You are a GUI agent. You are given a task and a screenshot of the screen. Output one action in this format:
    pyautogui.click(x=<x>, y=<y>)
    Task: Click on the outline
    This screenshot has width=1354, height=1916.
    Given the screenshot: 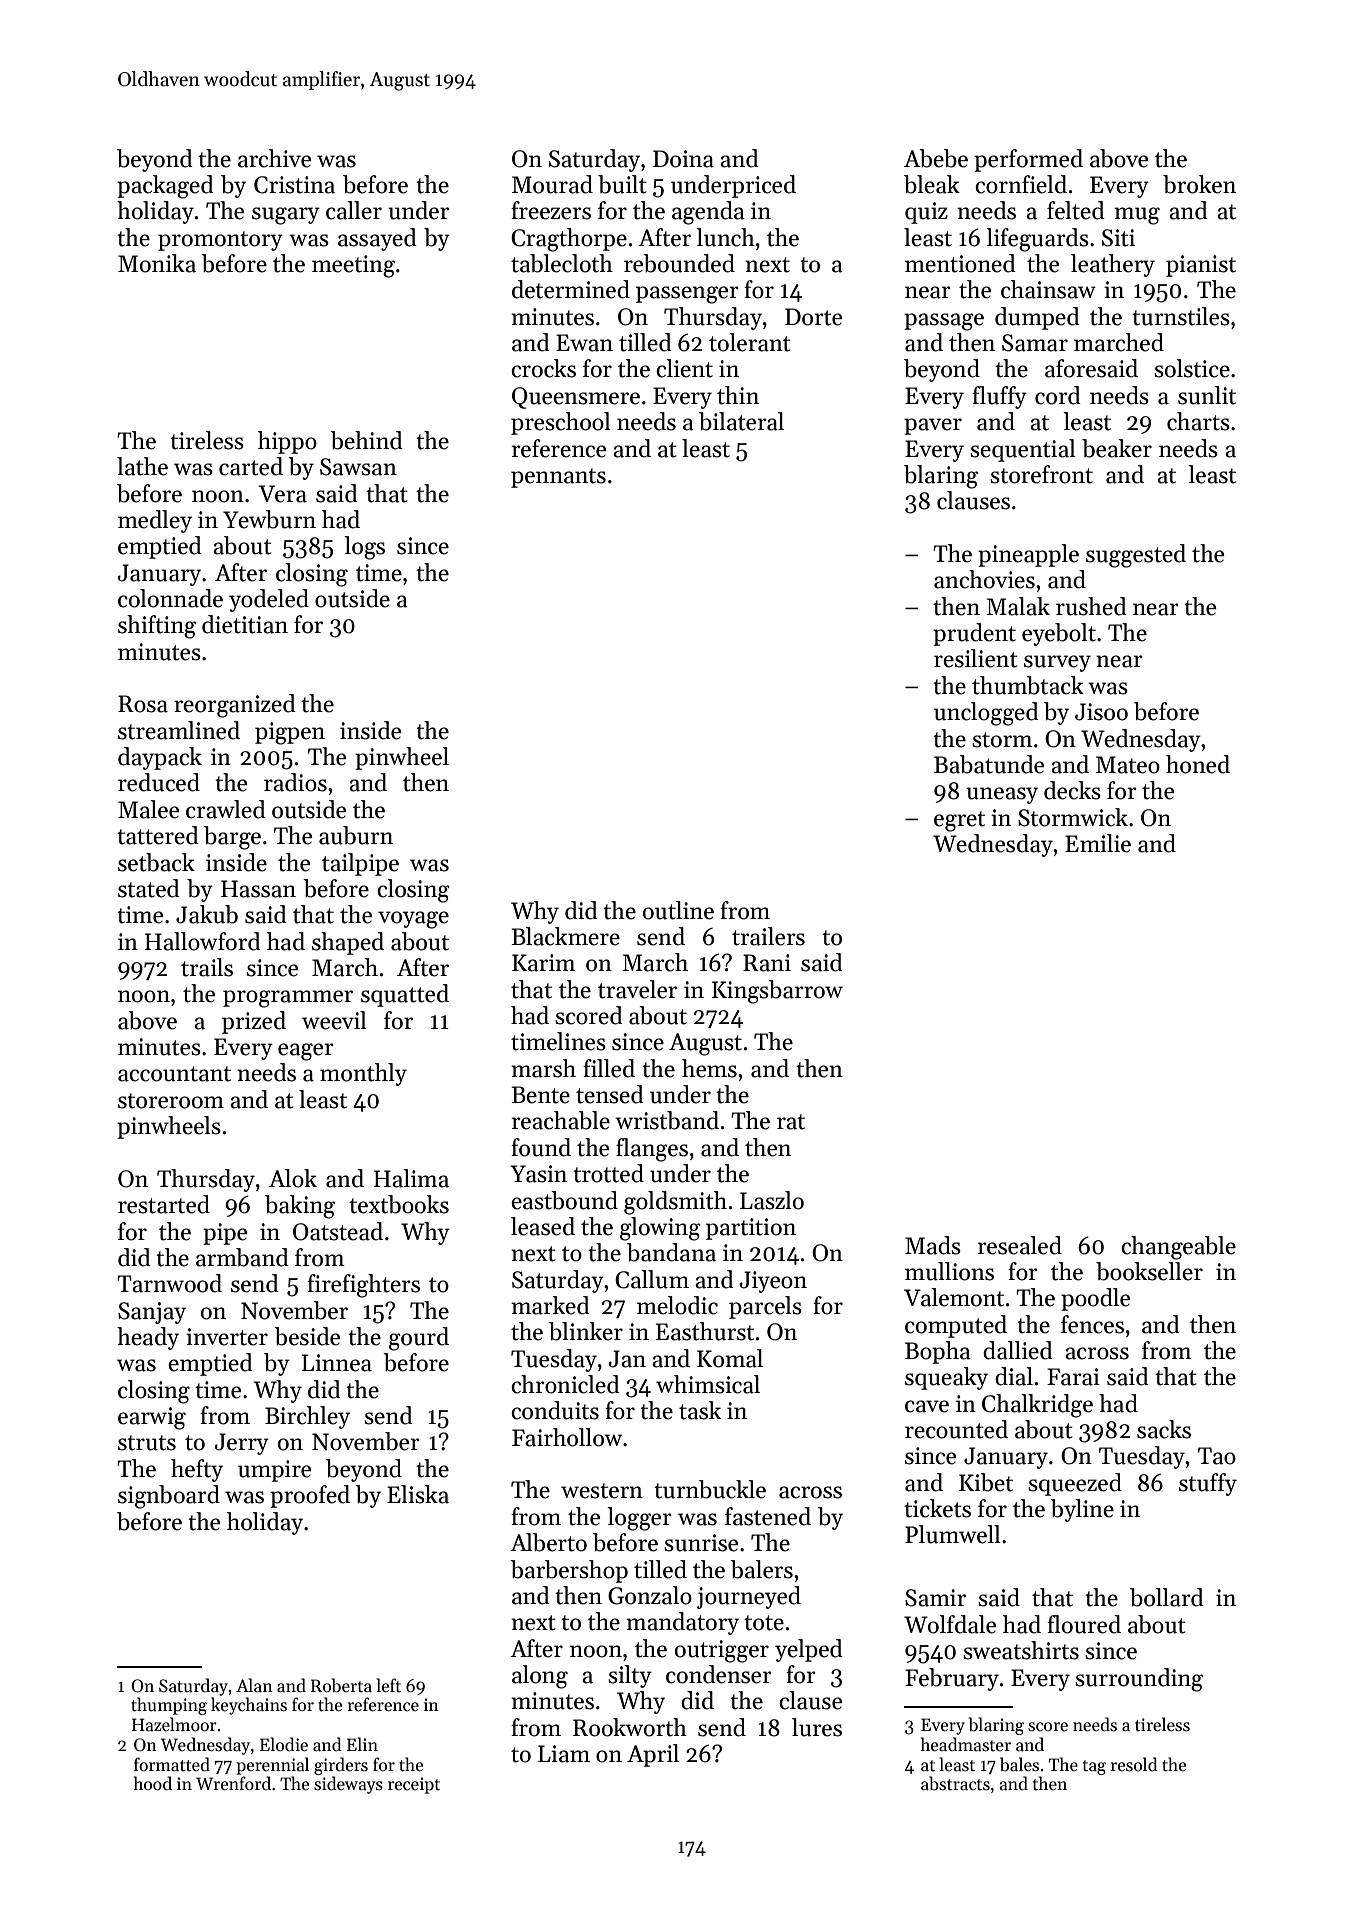 What is the action you would take?
    pyautogui.click(x=678, y=910)
